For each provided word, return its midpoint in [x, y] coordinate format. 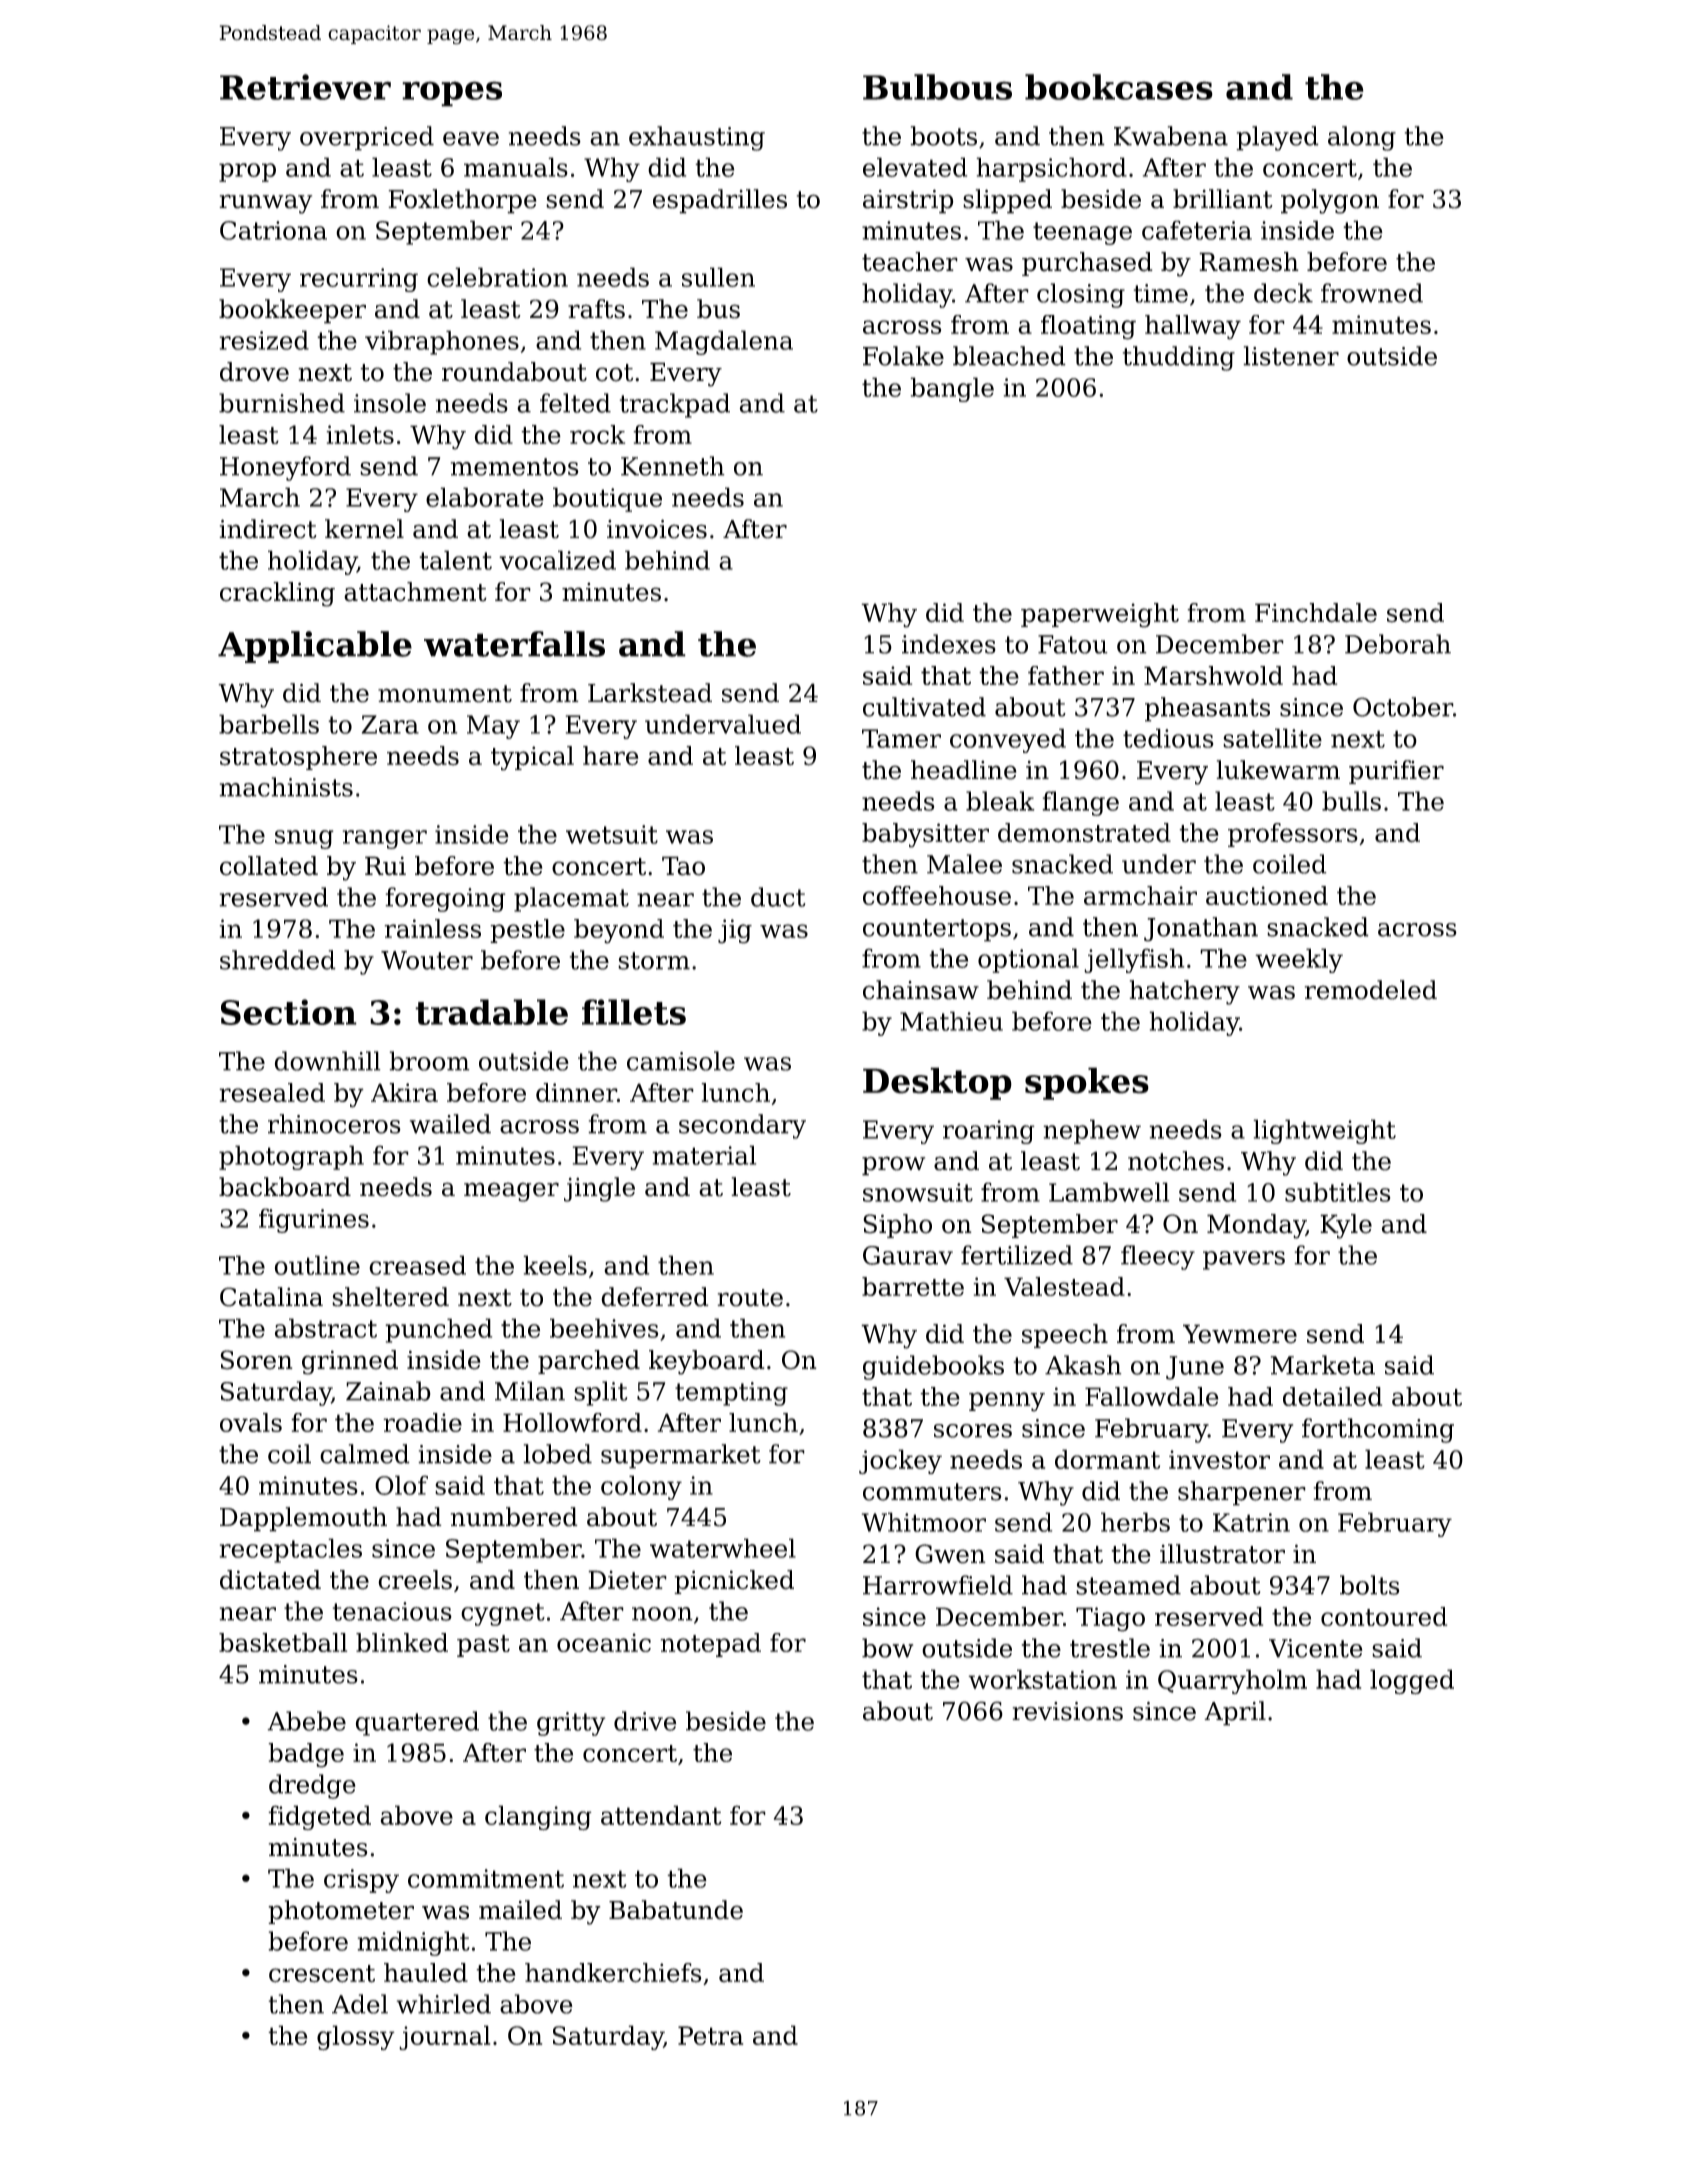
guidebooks [933, 1367]
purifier [1396, 772]
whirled [444, 2004]
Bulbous [937, 87]
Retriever [305, 87]
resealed [272, 1092]
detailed [1332, 1396]
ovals [251, 1422]
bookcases [1119, 87]
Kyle [1346, 1226]
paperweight [1100, 615]
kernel [364, 529]
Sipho [897, 1226]
